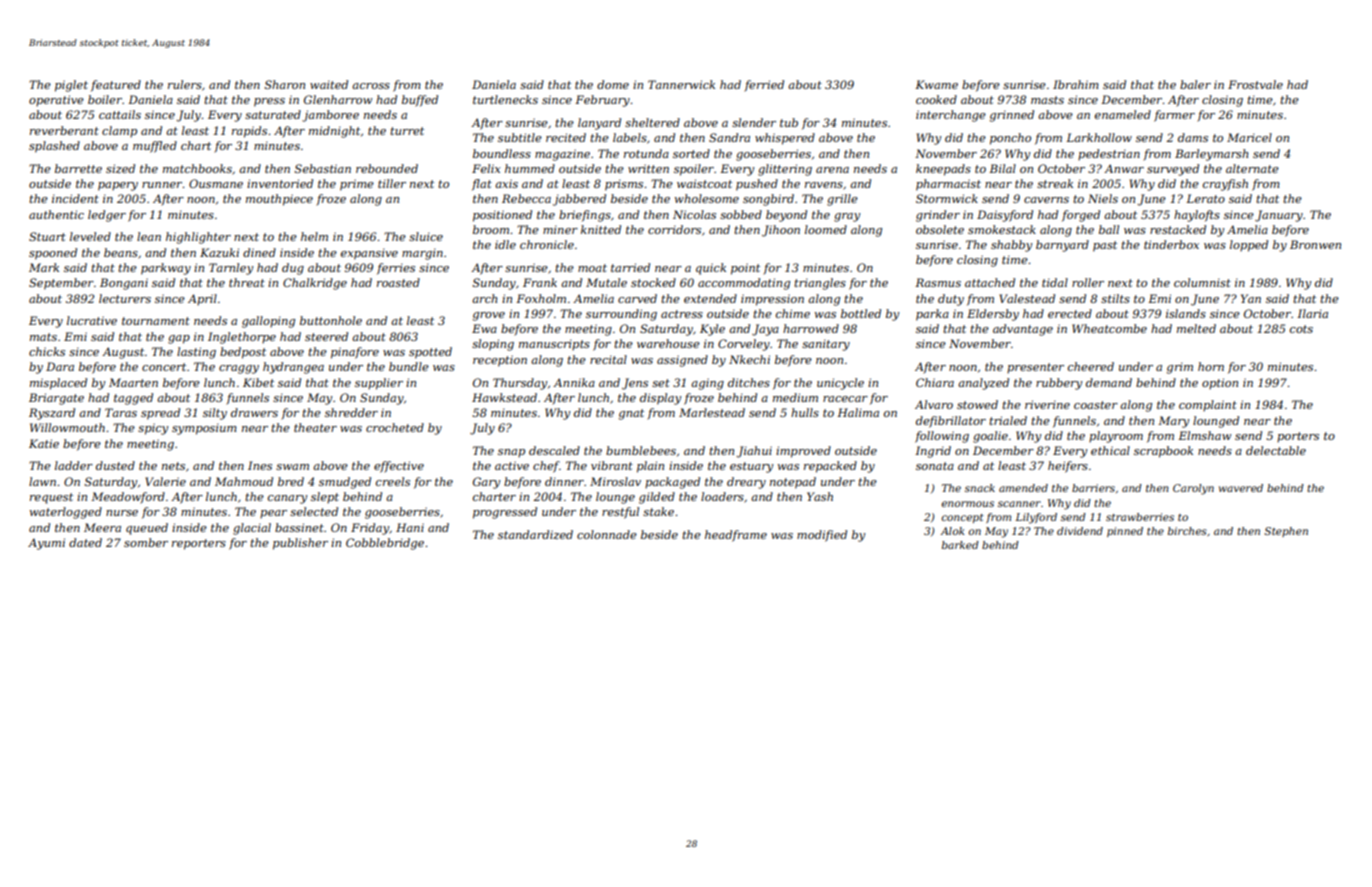 The width and height of the screenshot is (1372, 887). Describe the element at coordinates (53, 254) in the screenshot. I see `spooned` at that location.
